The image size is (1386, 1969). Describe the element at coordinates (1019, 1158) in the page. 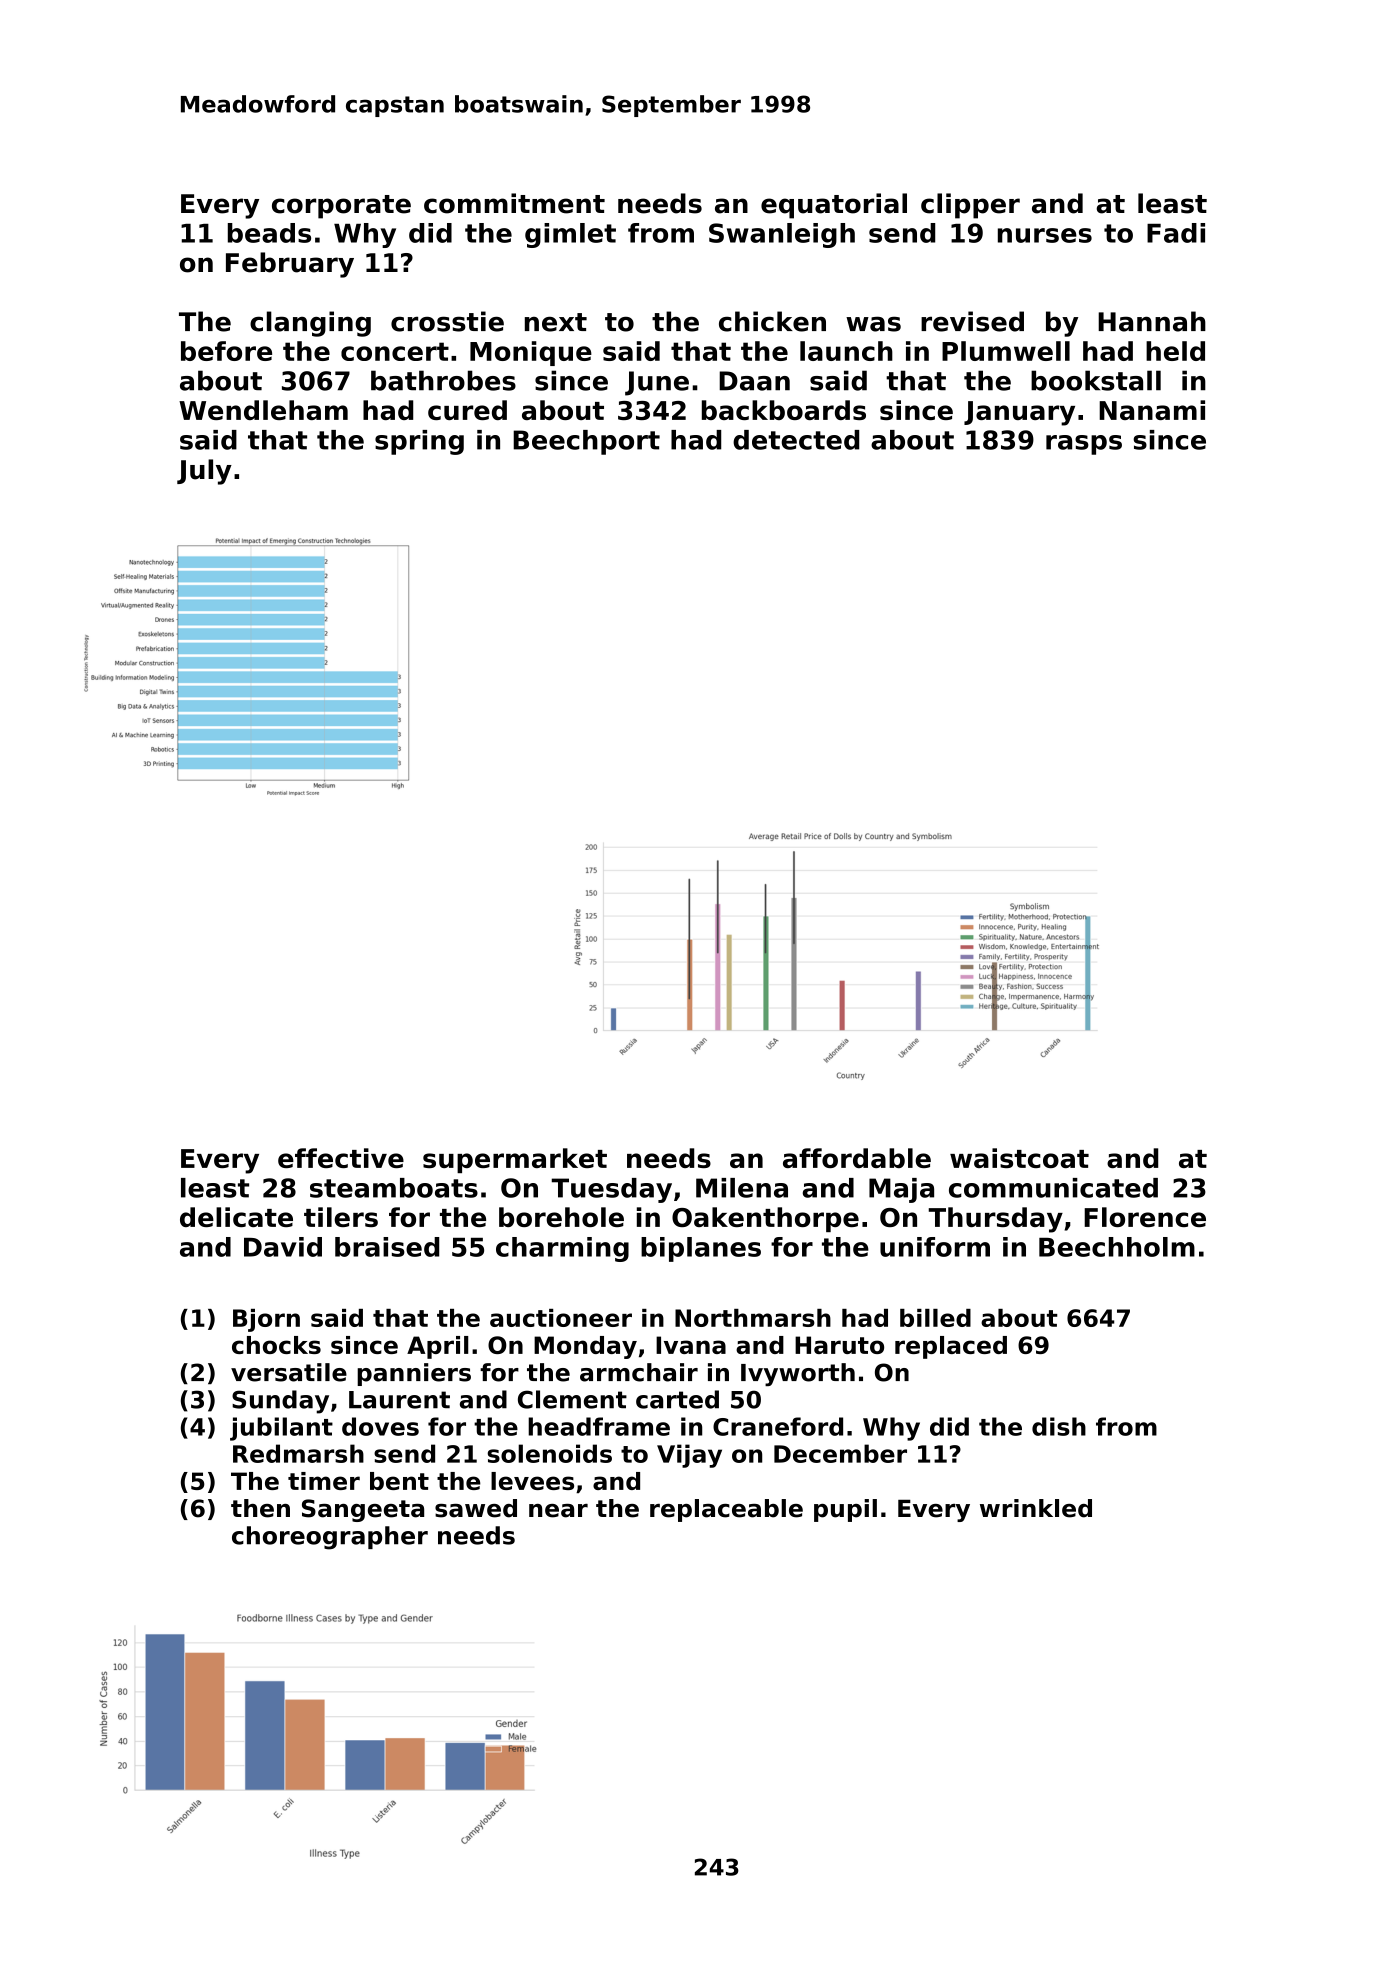

I see `waistcoat` at that location.
